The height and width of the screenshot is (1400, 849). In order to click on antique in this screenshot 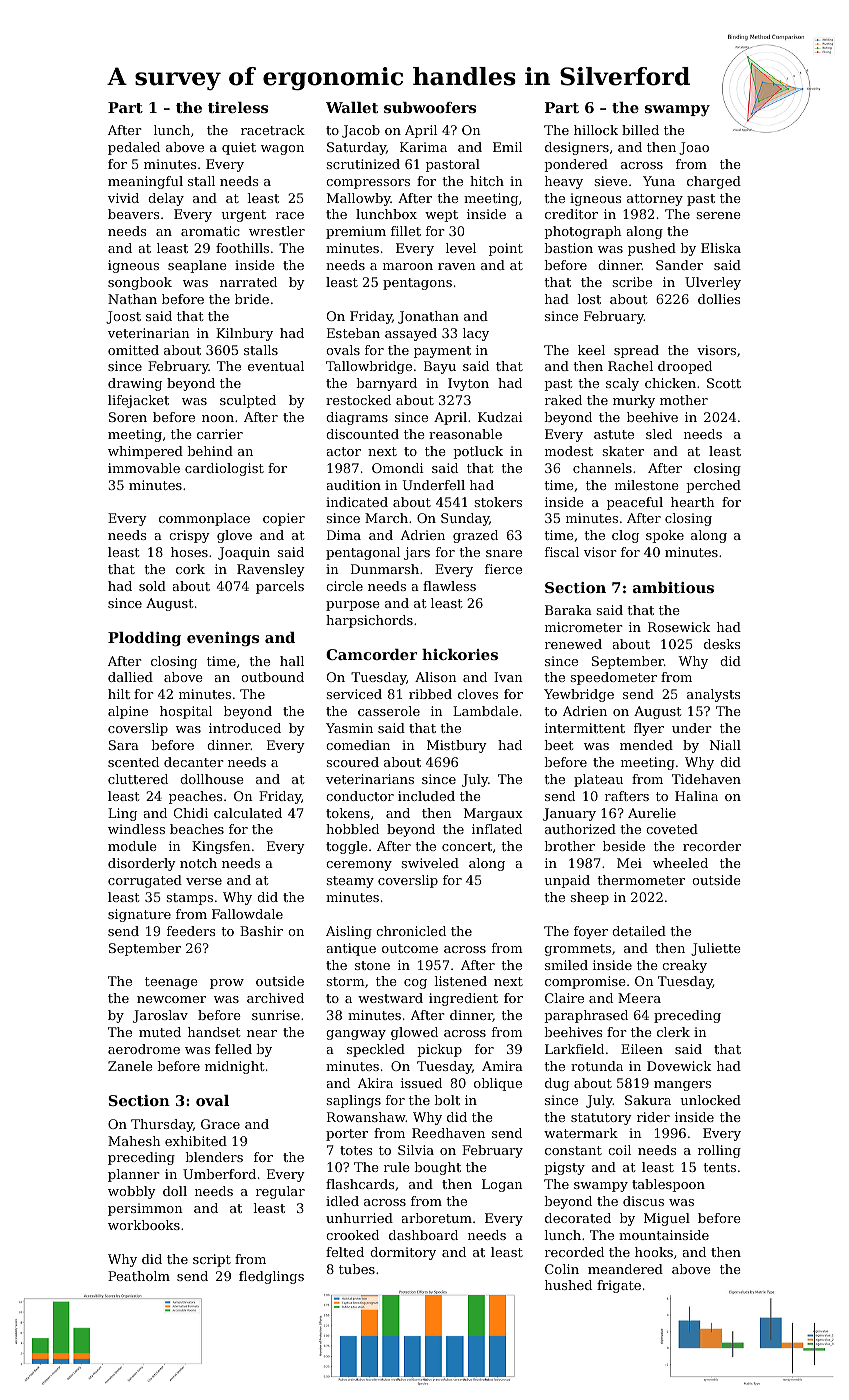, I will do `click(351, 949)`.
